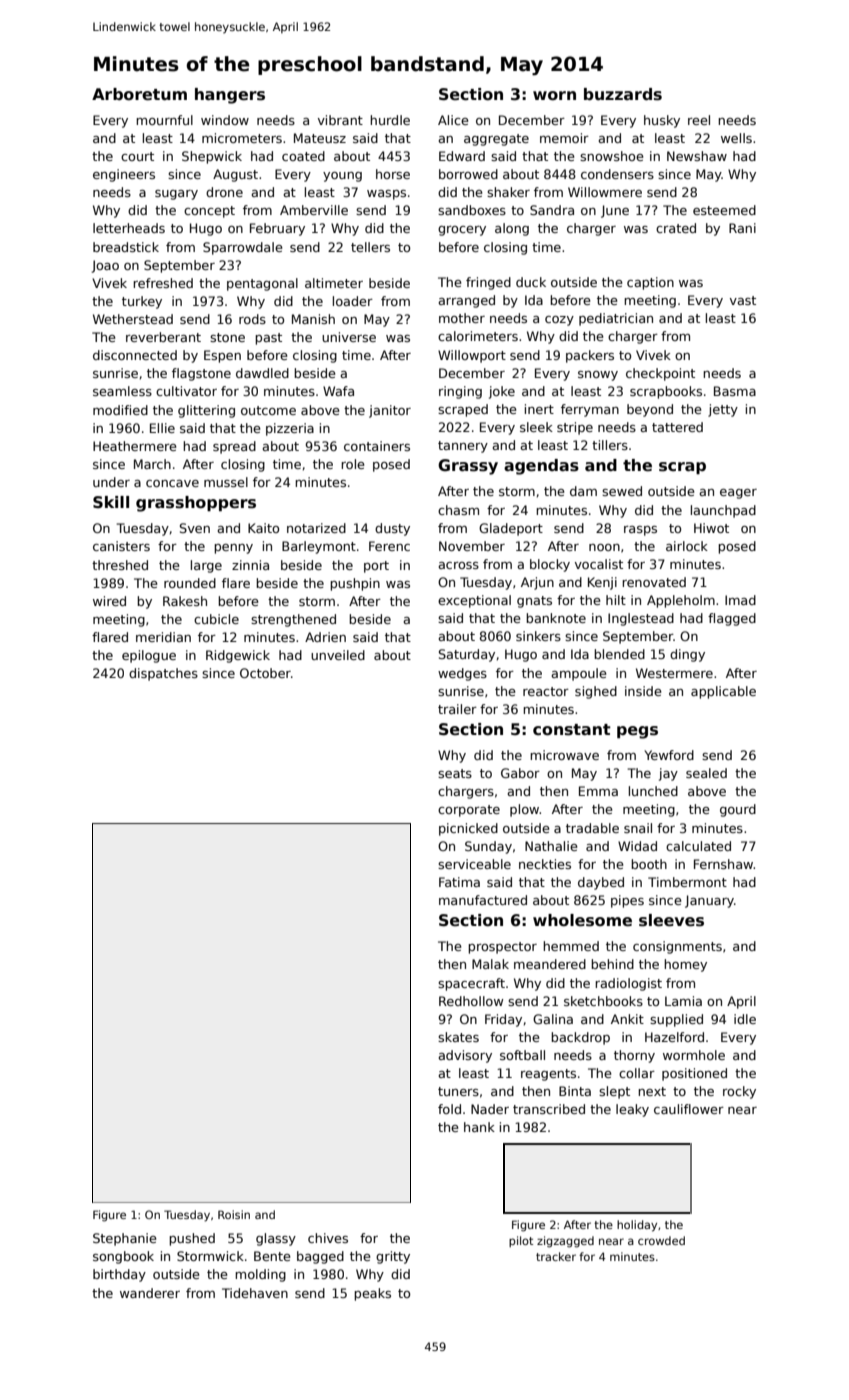 This image has height=1400, width=849. What do you see at coordinates (150, 1293) in the image?
I see `wanderer` at bounding box center [150, 1293].
